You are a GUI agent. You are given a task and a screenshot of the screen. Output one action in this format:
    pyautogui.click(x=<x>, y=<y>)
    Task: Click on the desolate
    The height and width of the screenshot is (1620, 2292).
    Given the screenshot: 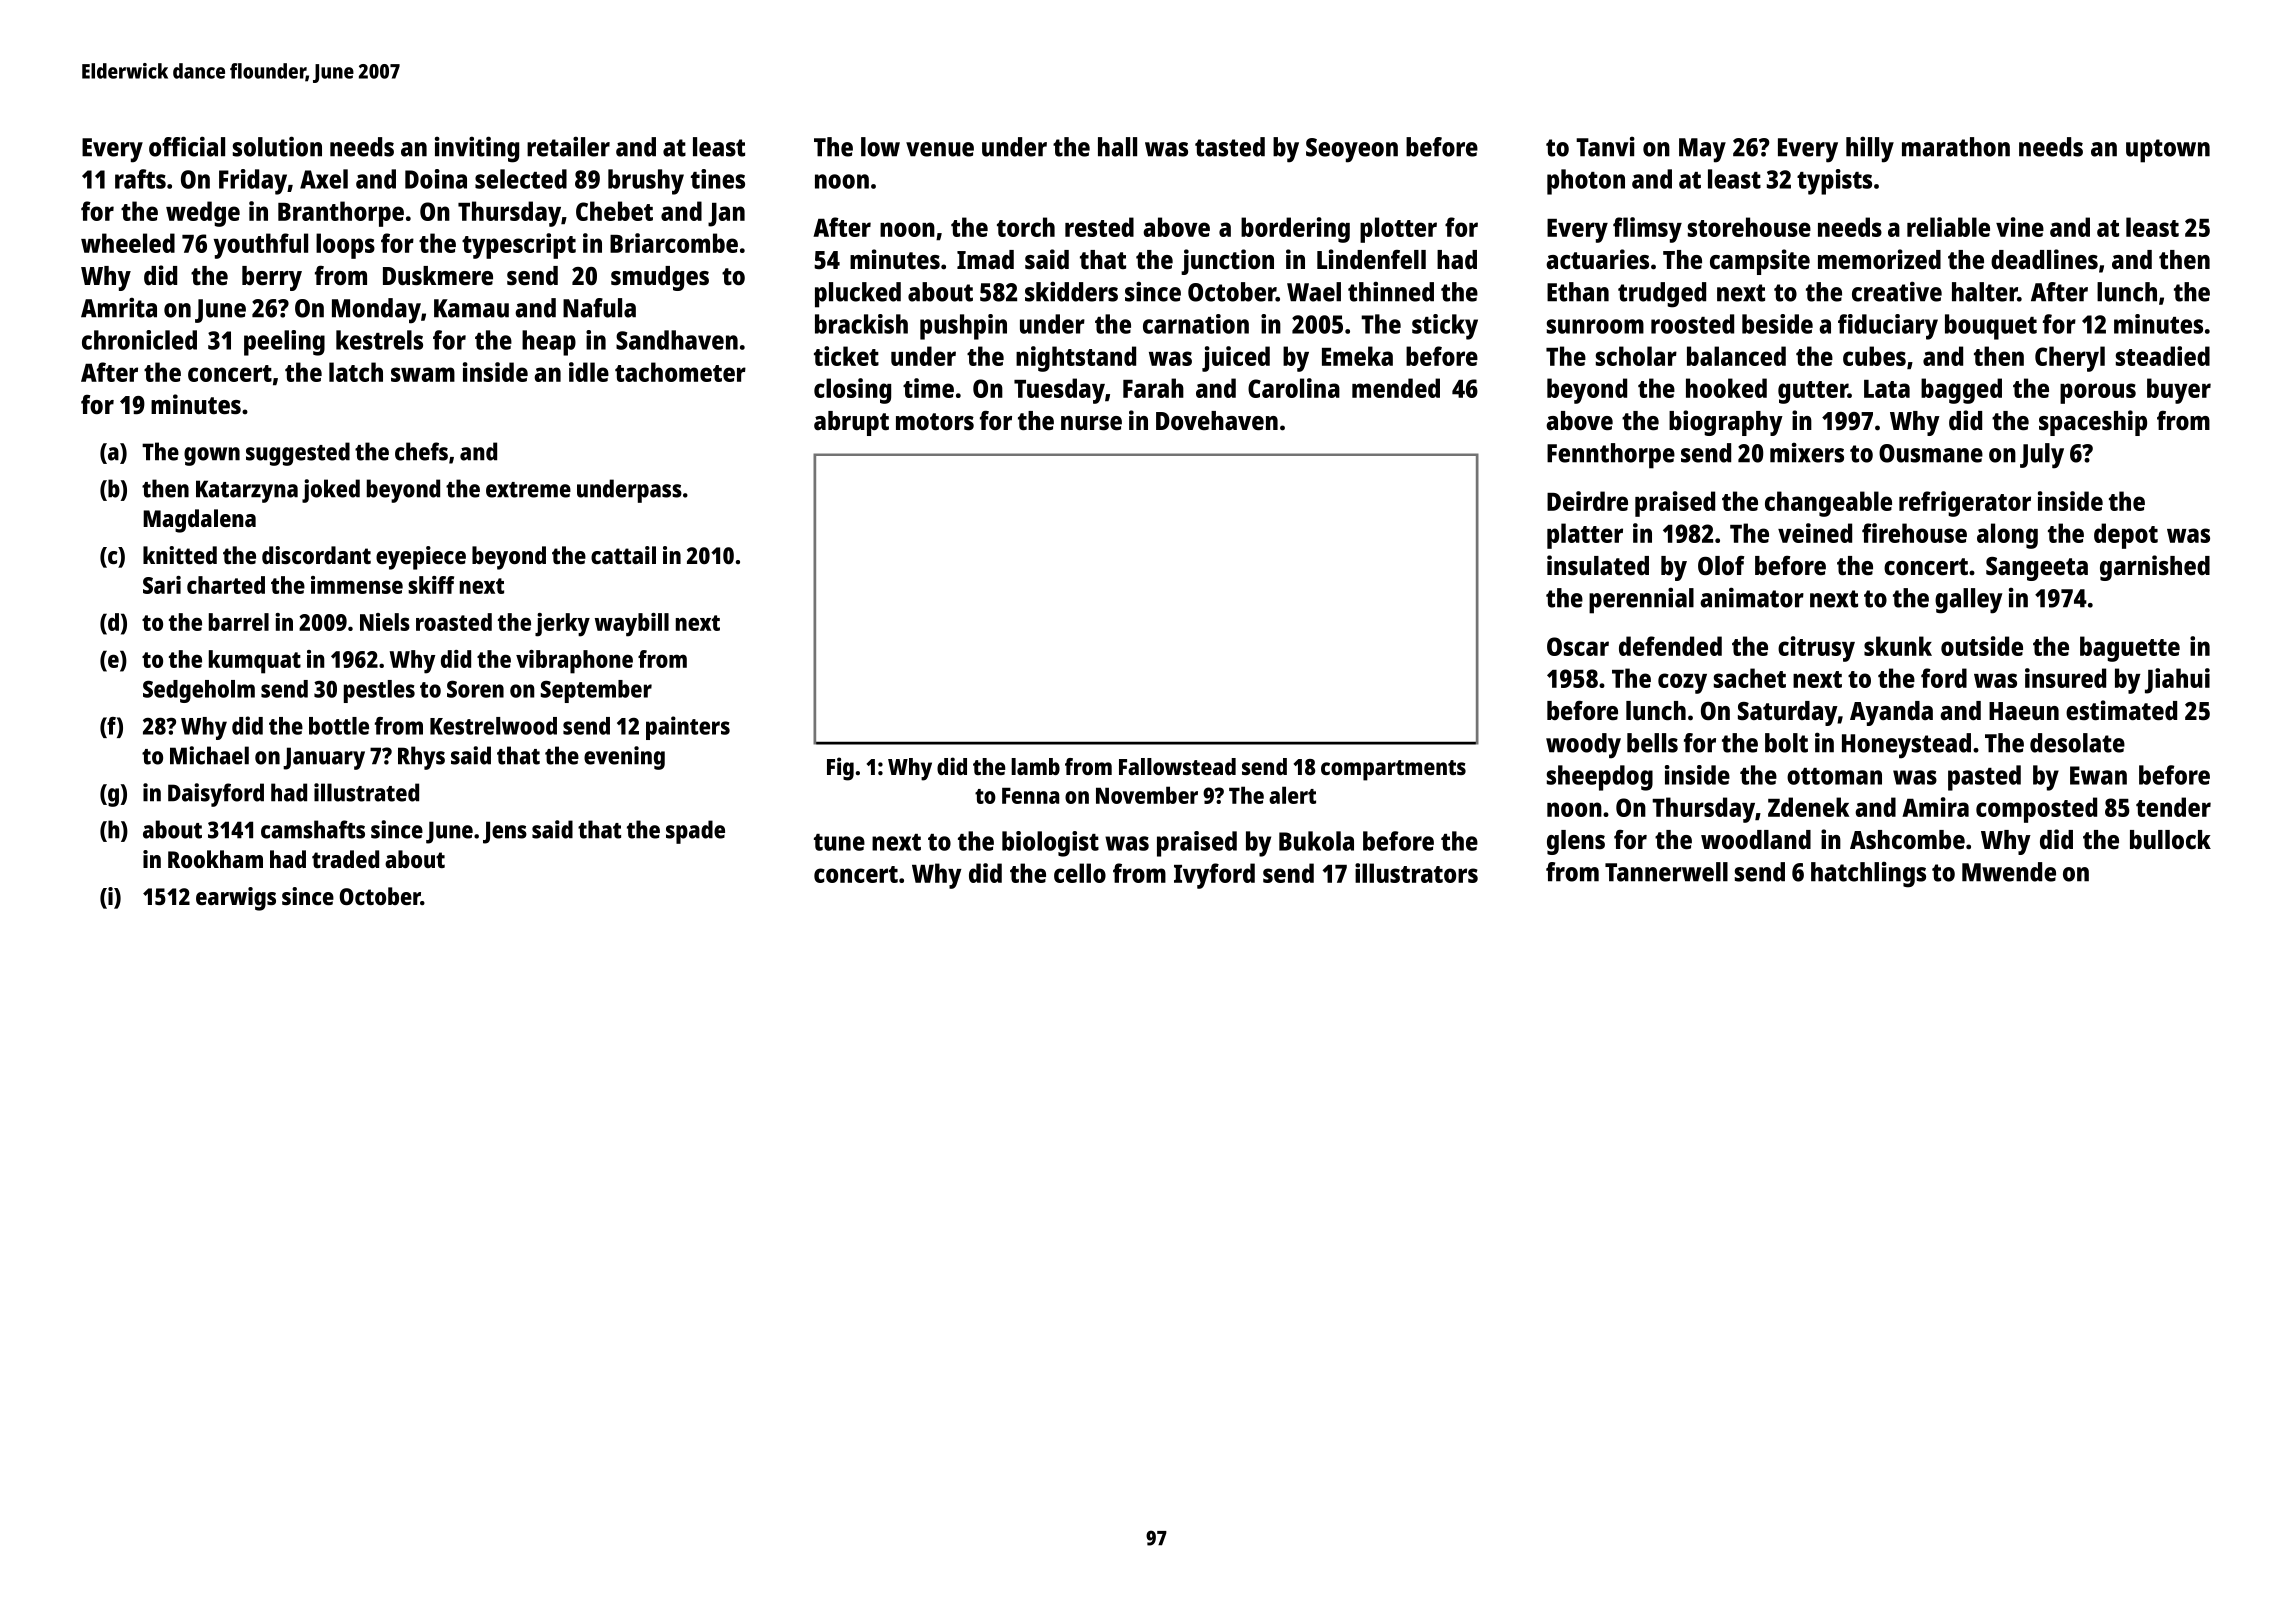 What is the action you would take?
    pyautogui.click(x=2077, y=743)
